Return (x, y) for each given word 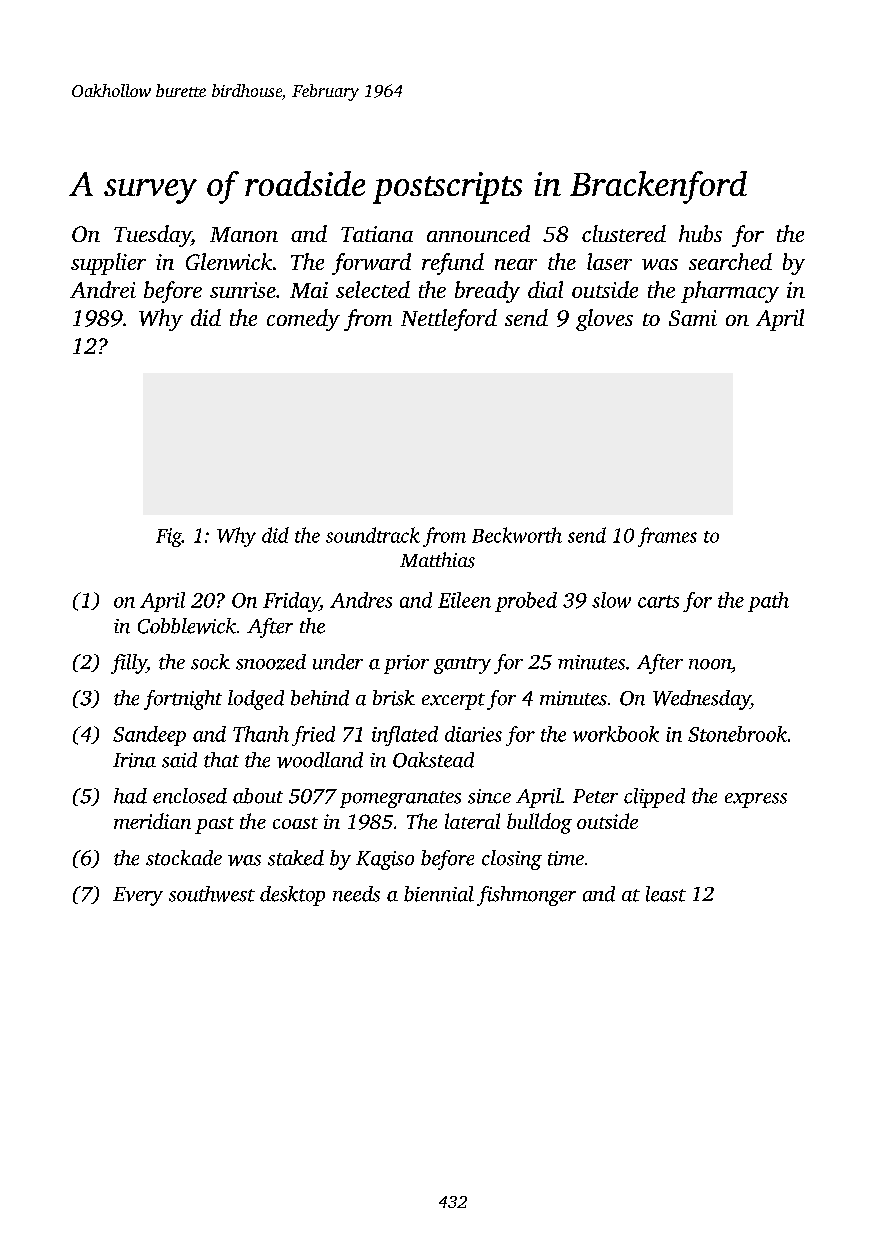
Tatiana (377, 234)
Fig (169, 537)
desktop (292, 896)
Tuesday (152, 236)
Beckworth (517, 535)
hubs (700, 233)
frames (667, 537)
